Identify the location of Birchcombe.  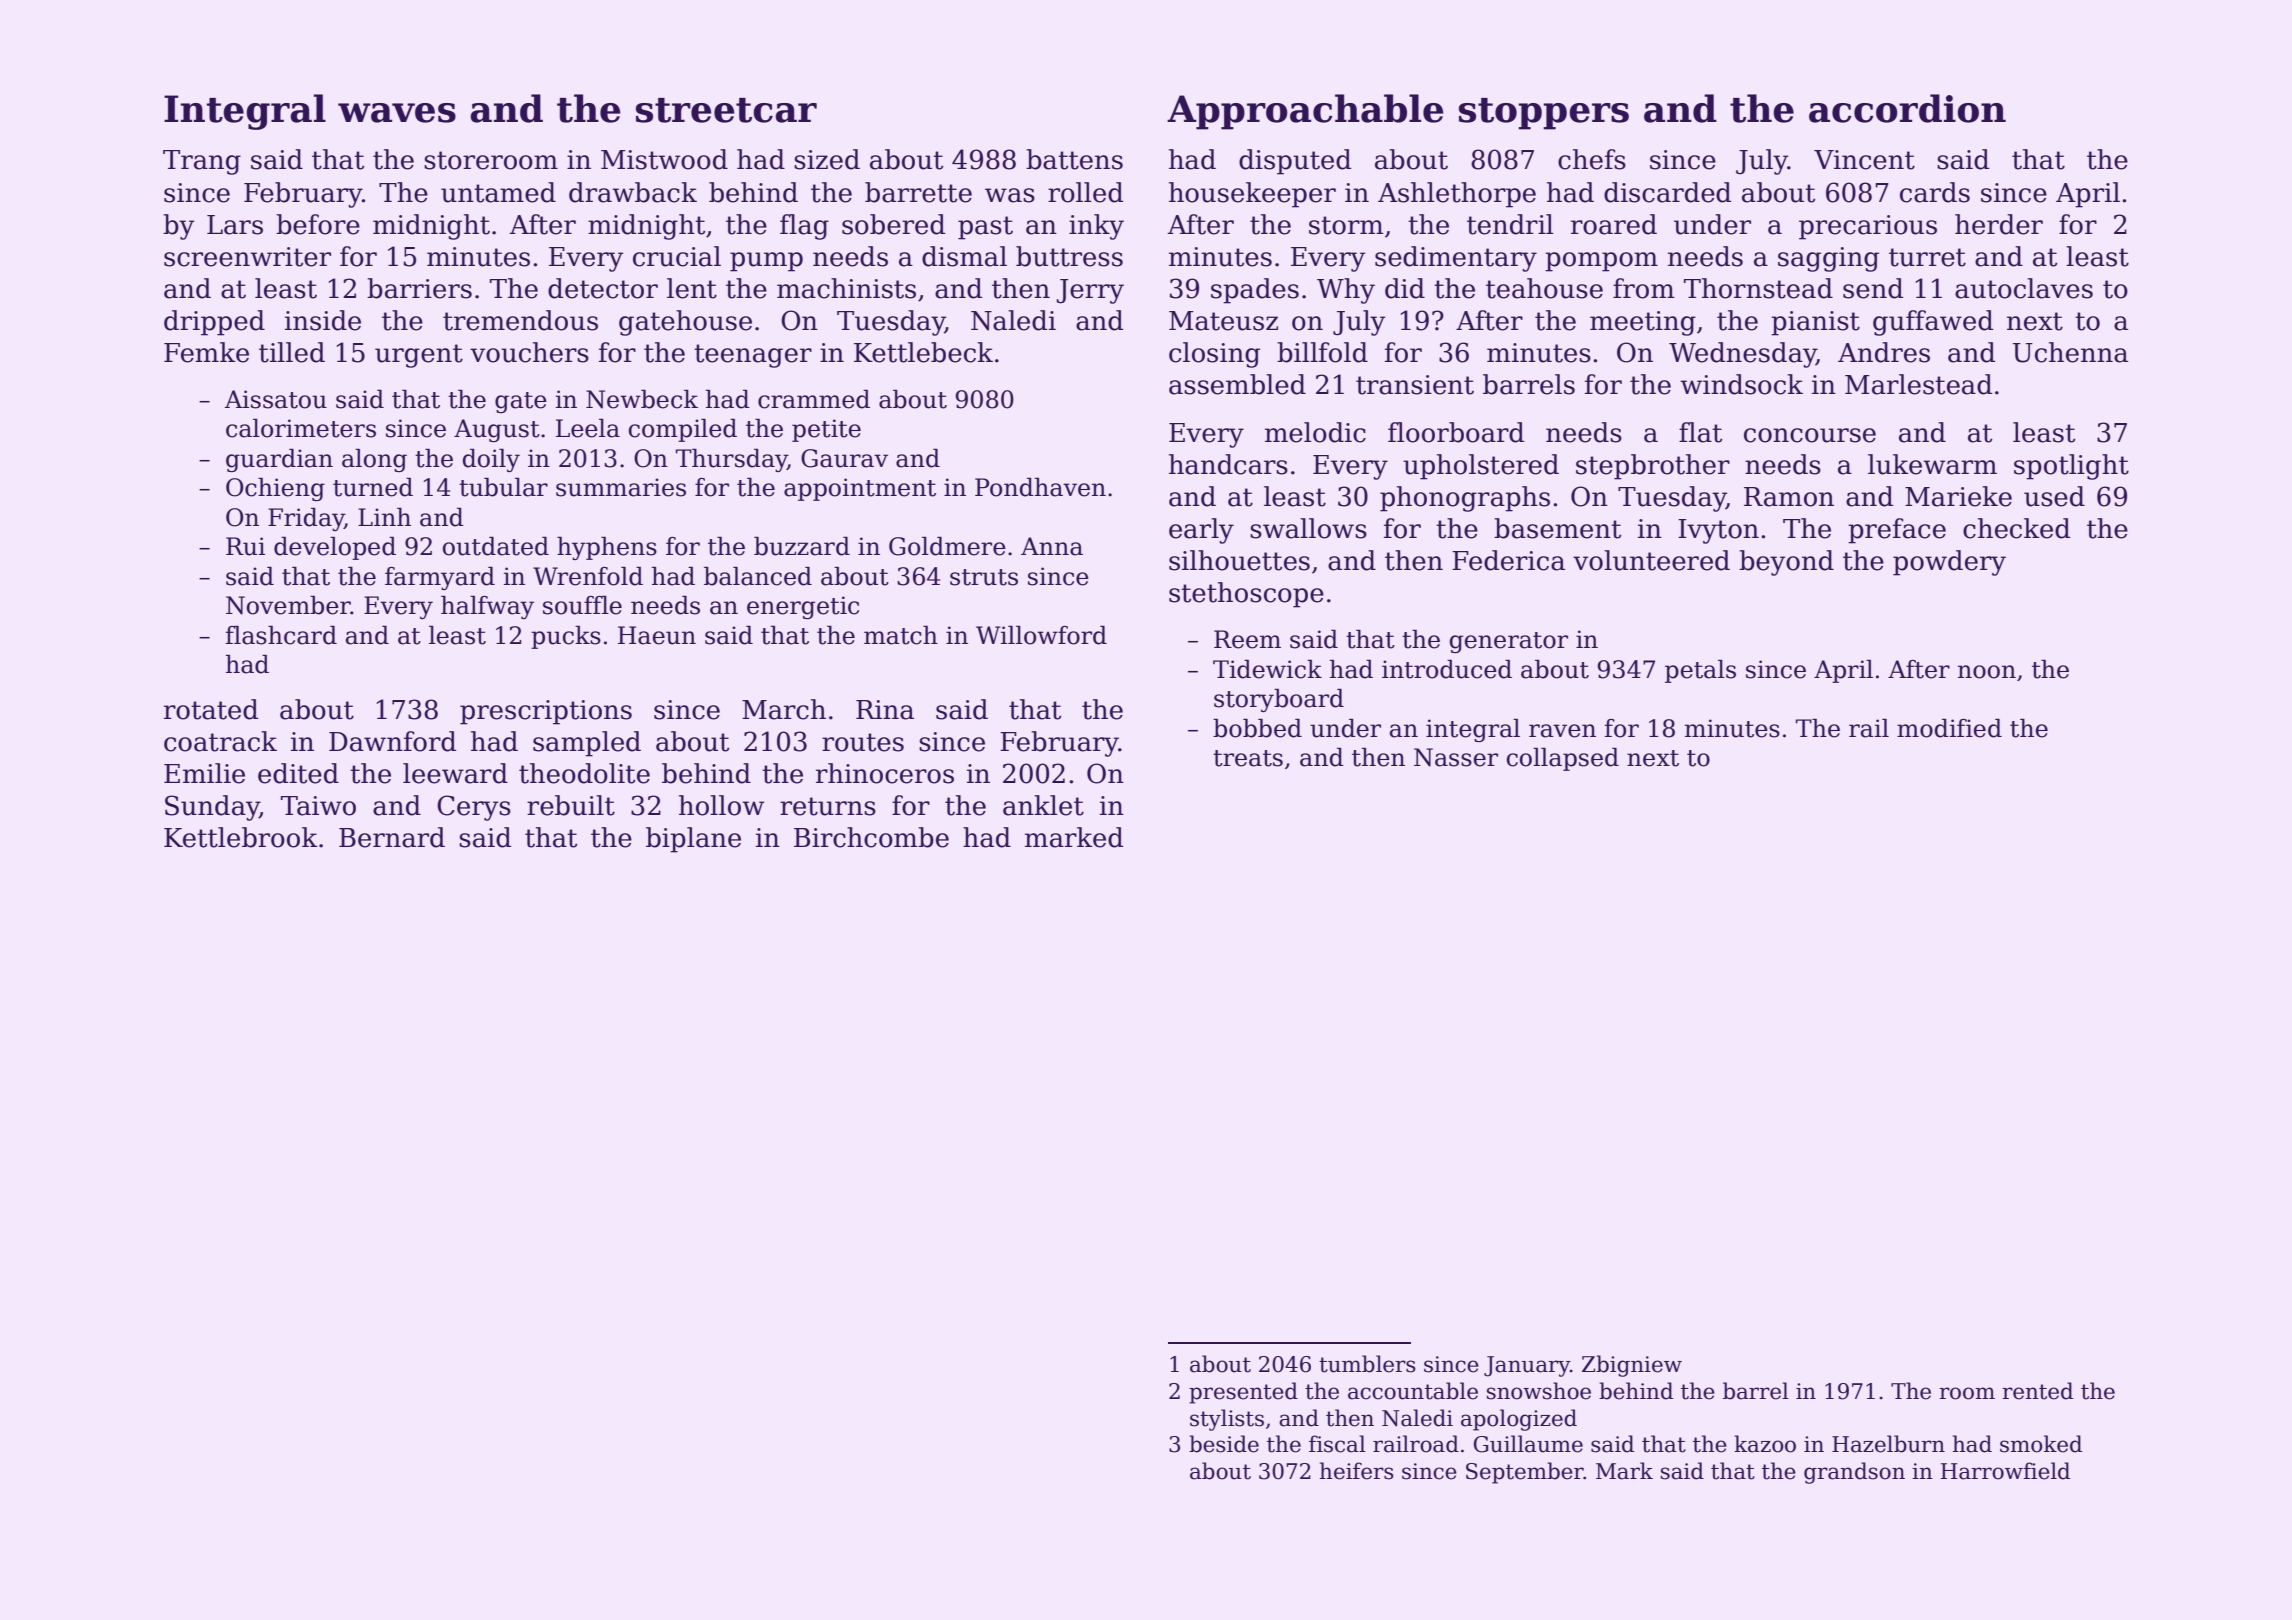
(871, 837).
